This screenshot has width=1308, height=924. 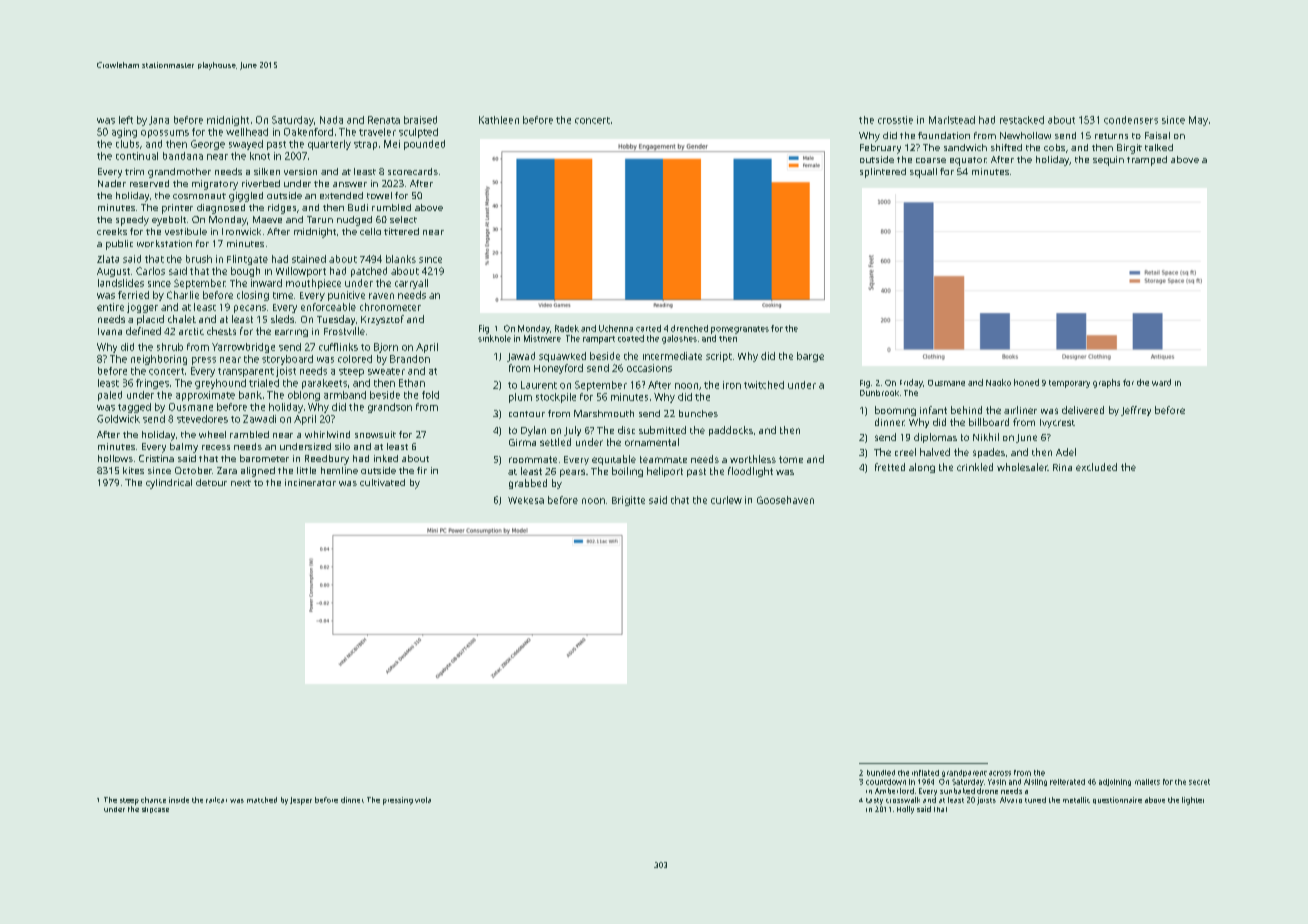 I want to click on Laurent, so click(x=539, y=385).
